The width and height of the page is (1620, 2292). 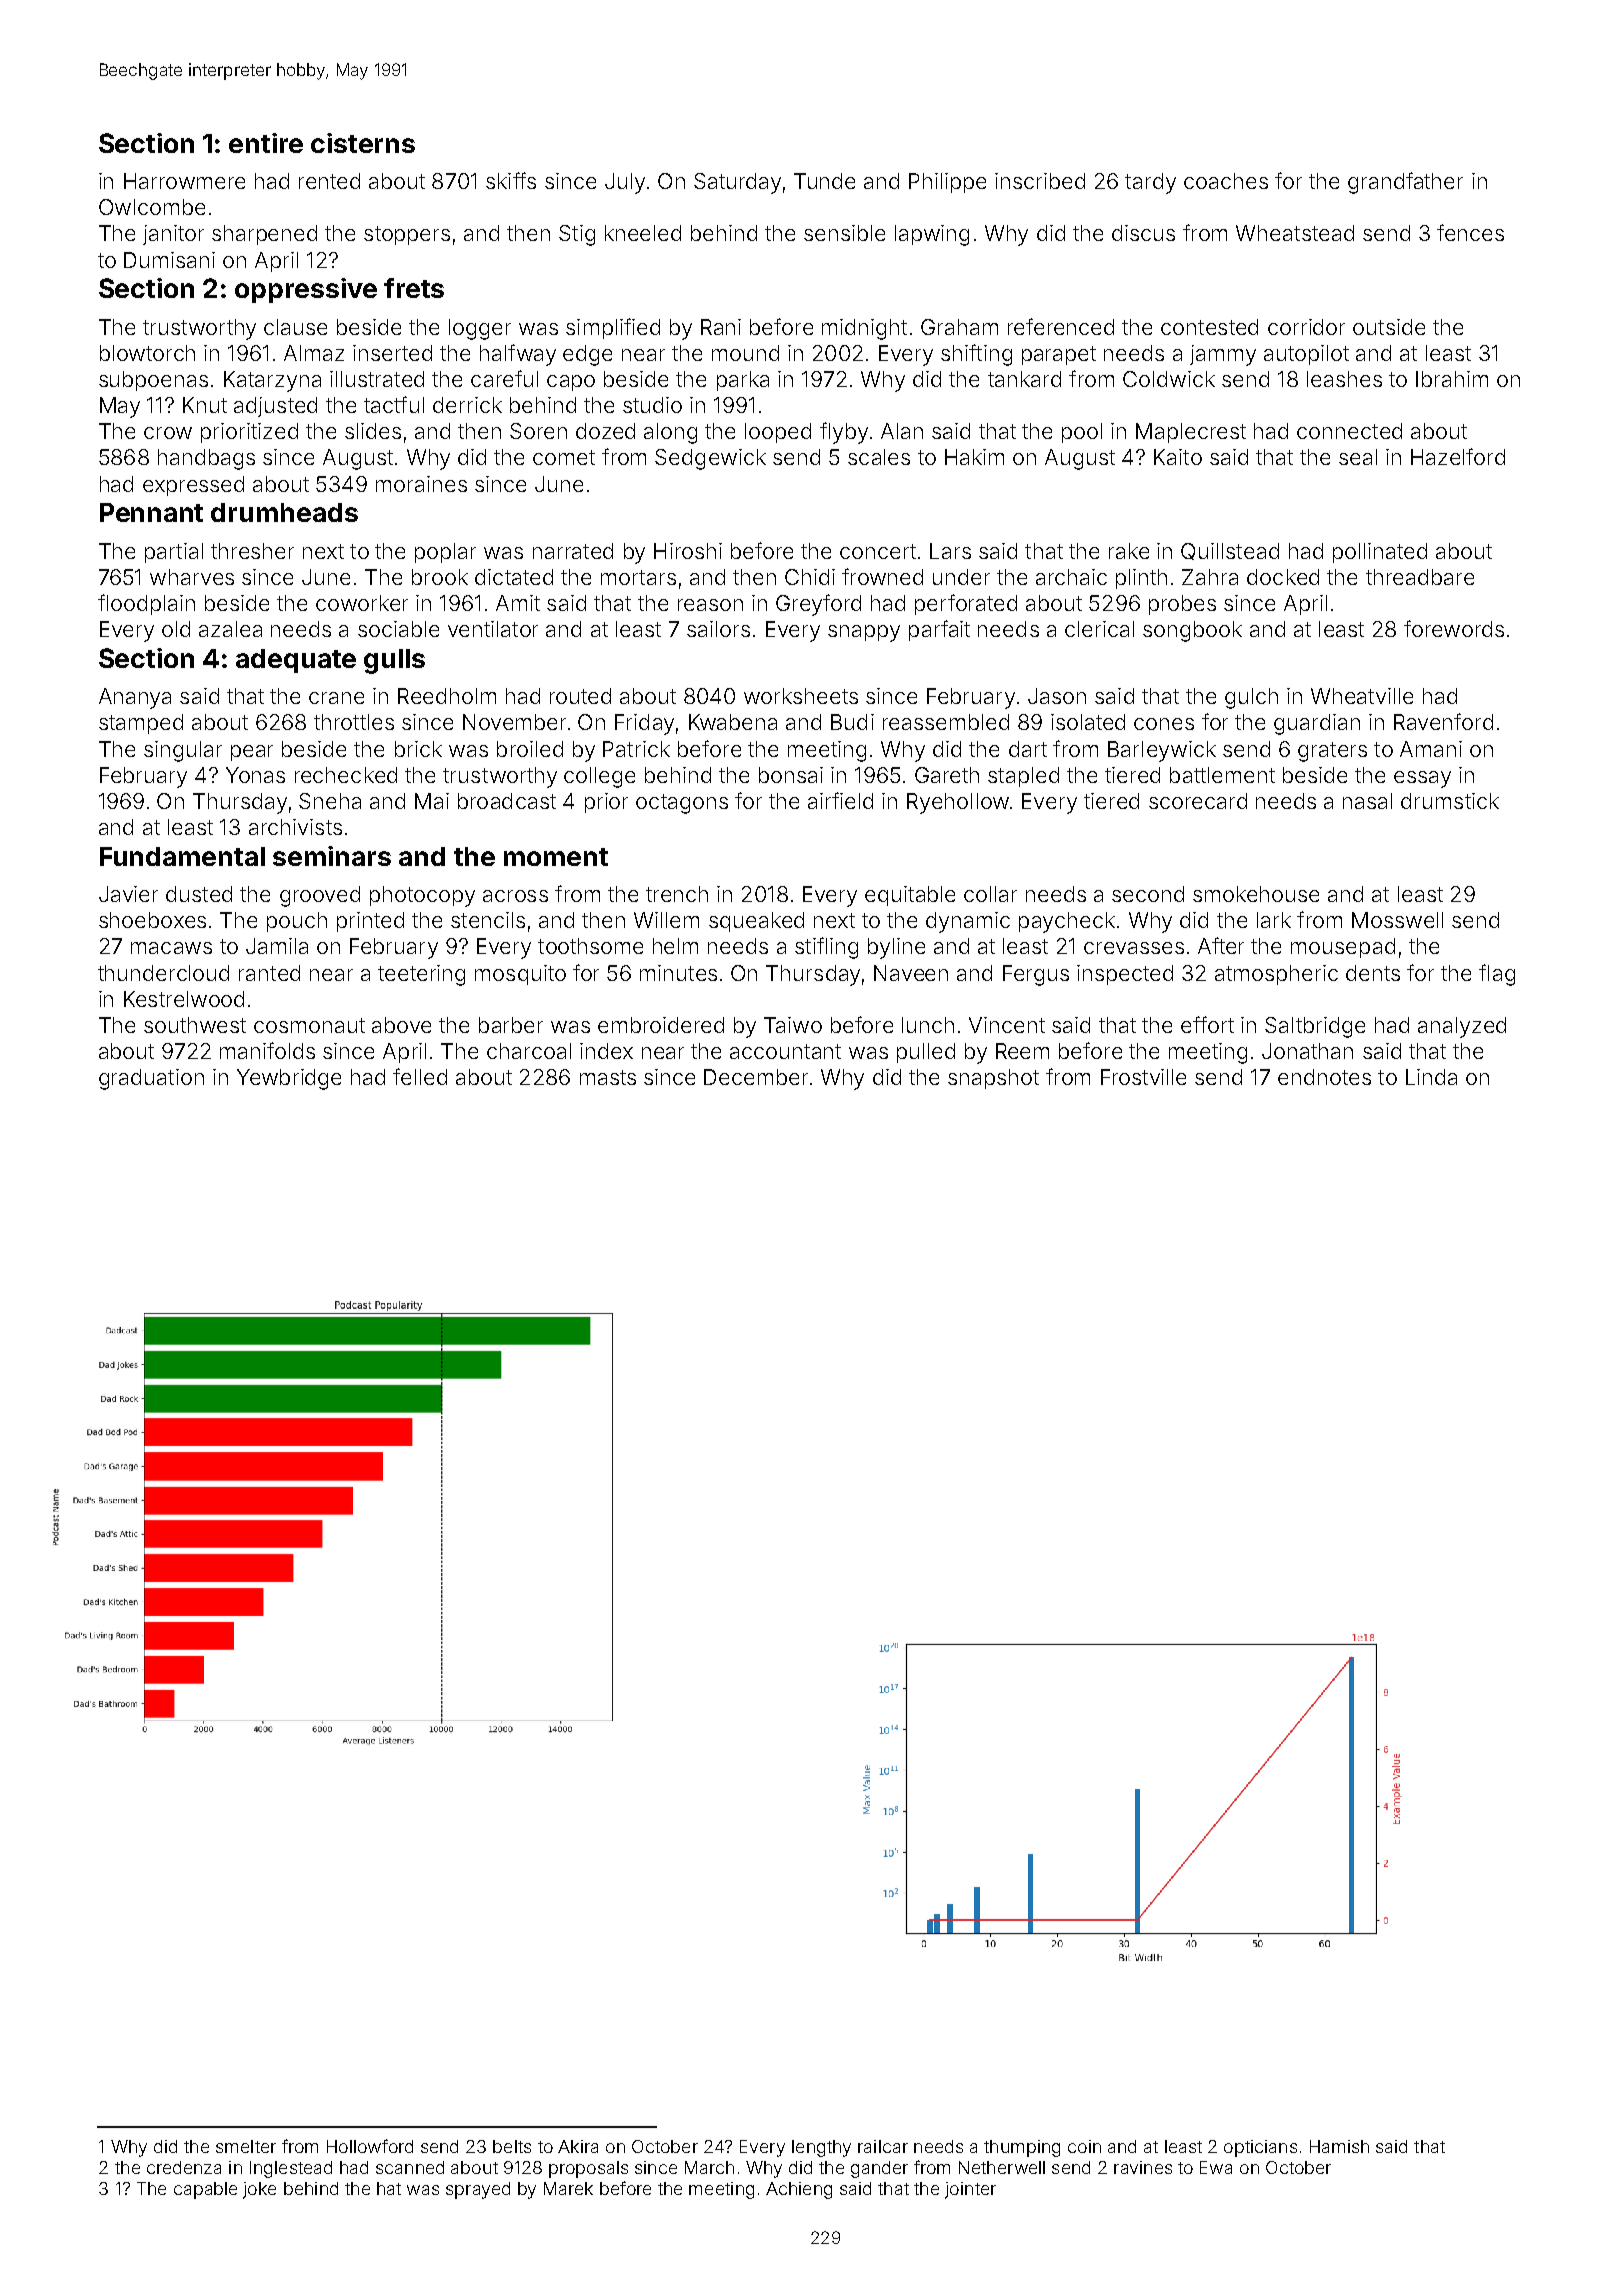 What do you see at coordinates (1373, 973) in the page?
I see `dents` at bounding box center [1373, 973].
